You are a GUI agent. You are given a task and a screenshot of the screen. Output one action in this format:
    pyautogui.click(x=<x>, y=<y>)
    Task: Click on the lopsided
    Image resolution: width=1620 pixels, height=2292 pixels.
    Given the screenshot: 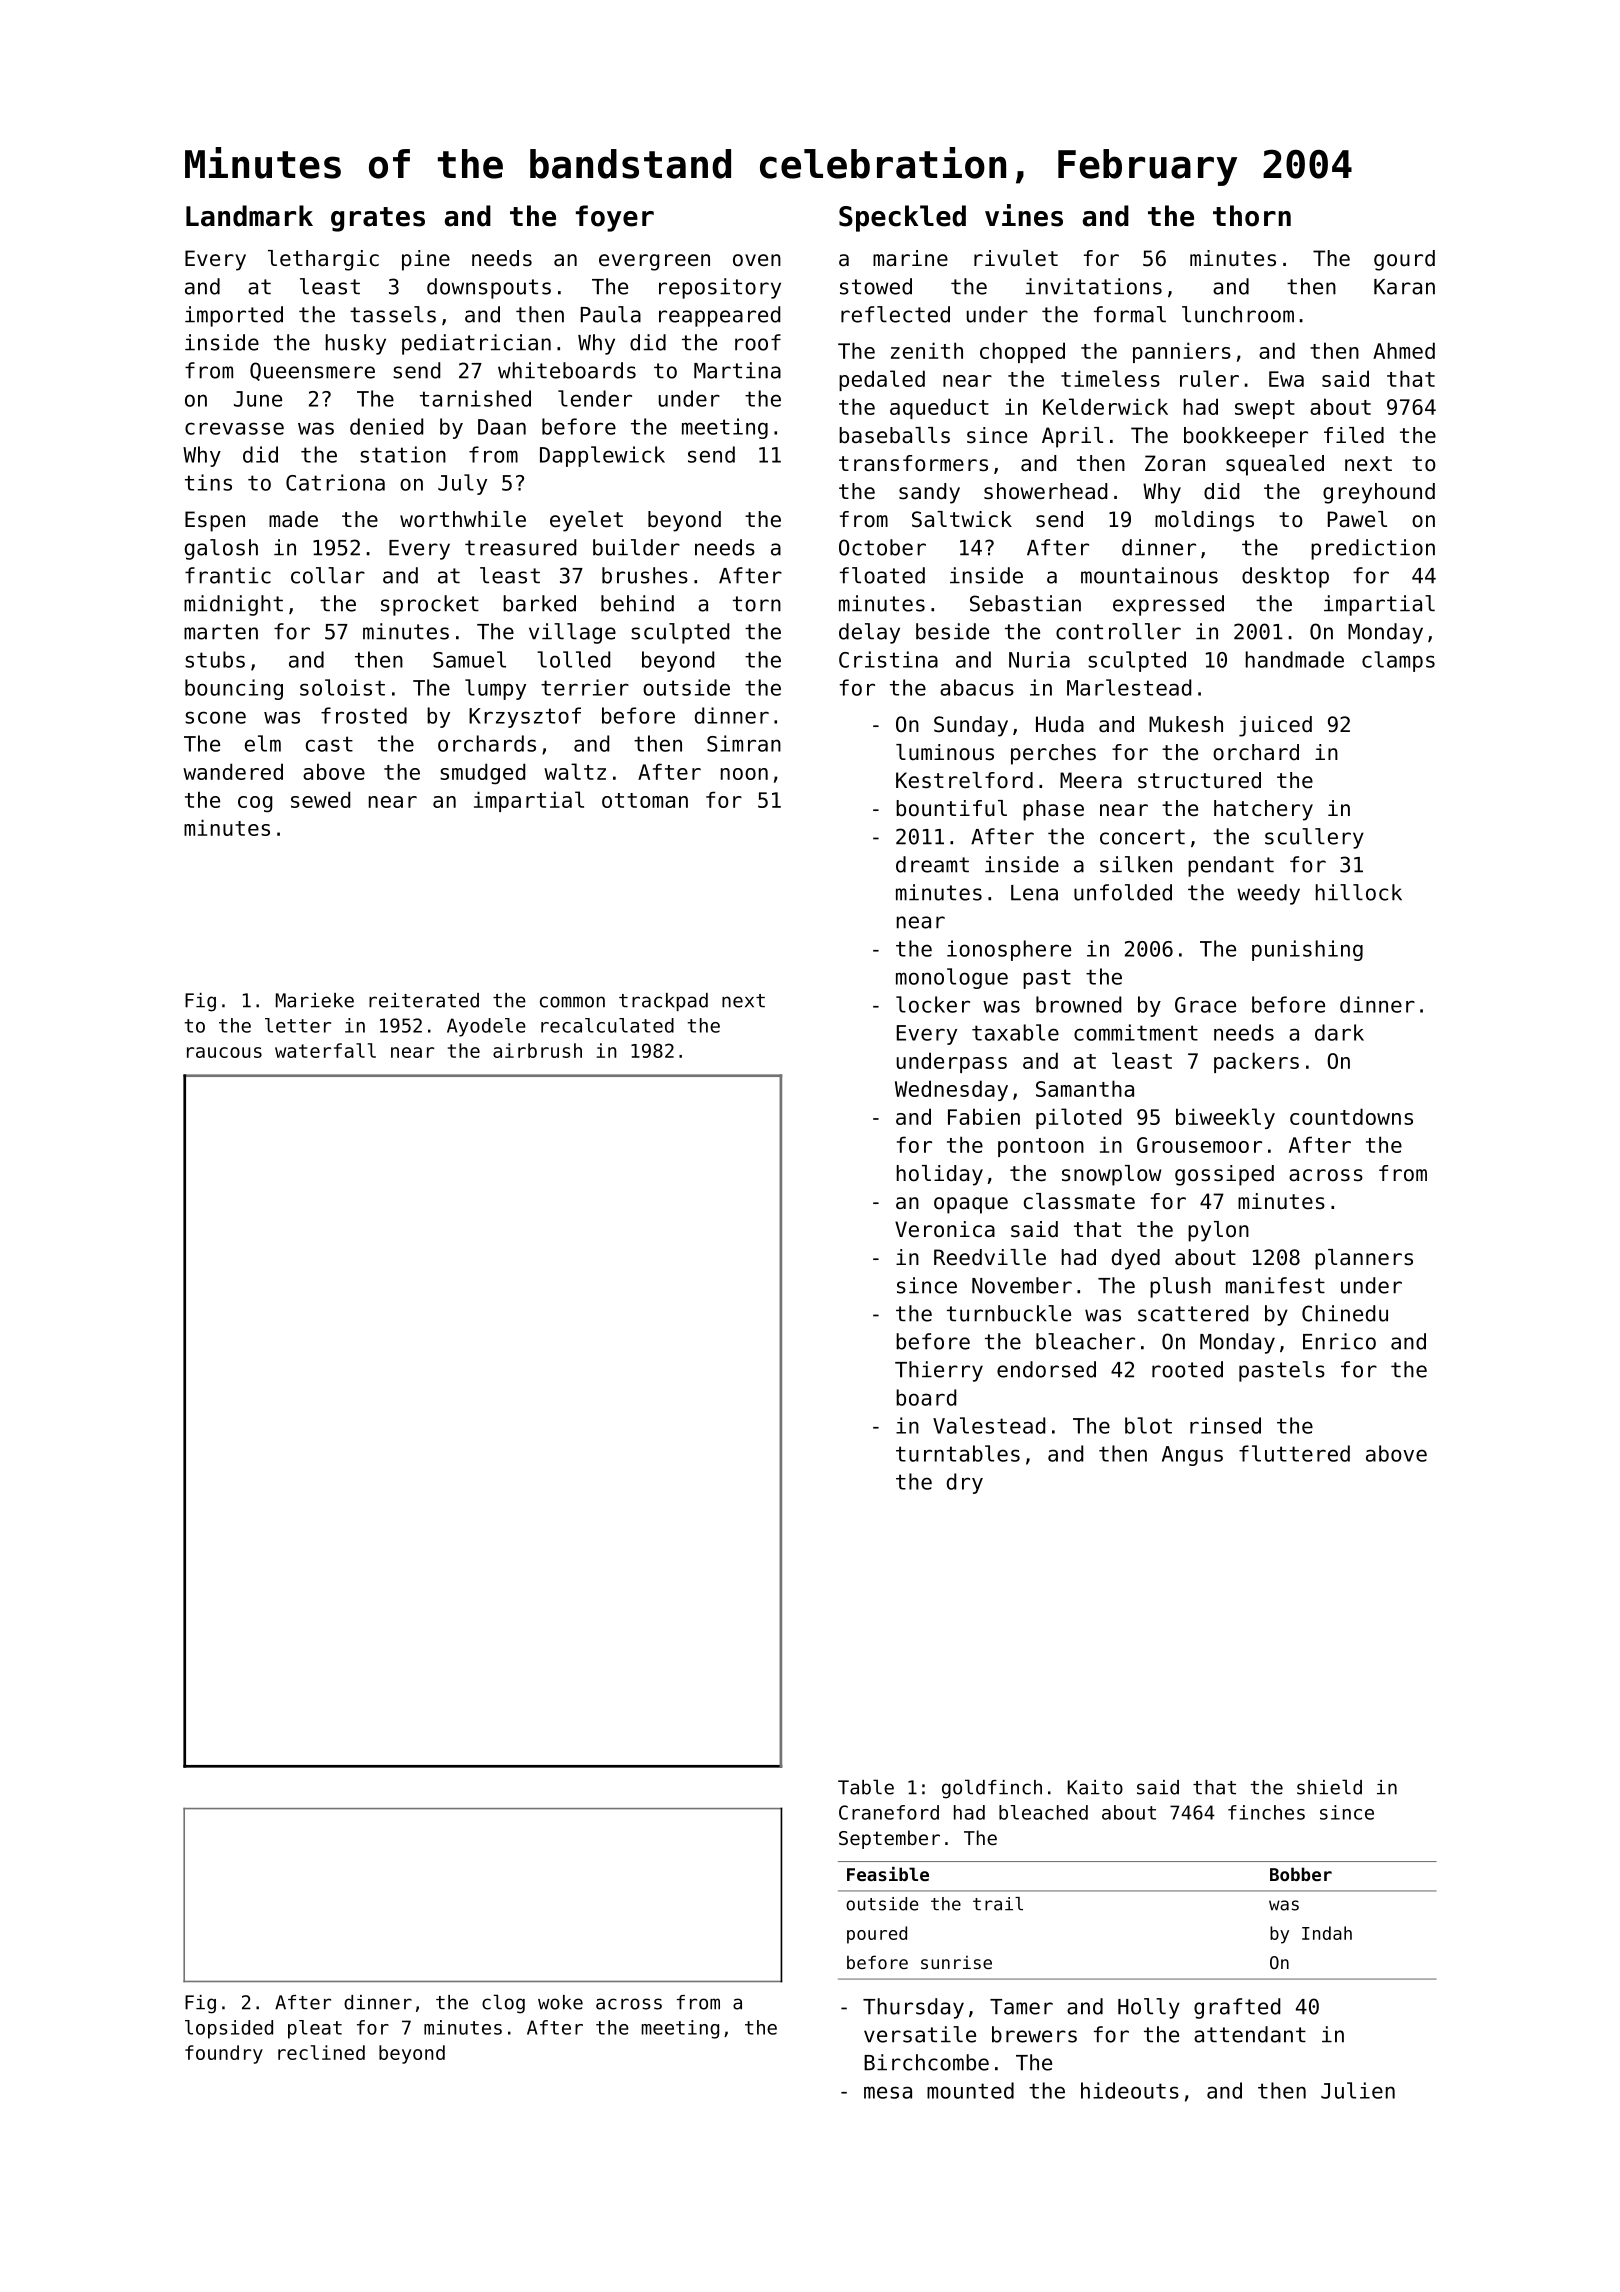 What is the action you would take?
    pyautogui.click(x=229, y=2029)
